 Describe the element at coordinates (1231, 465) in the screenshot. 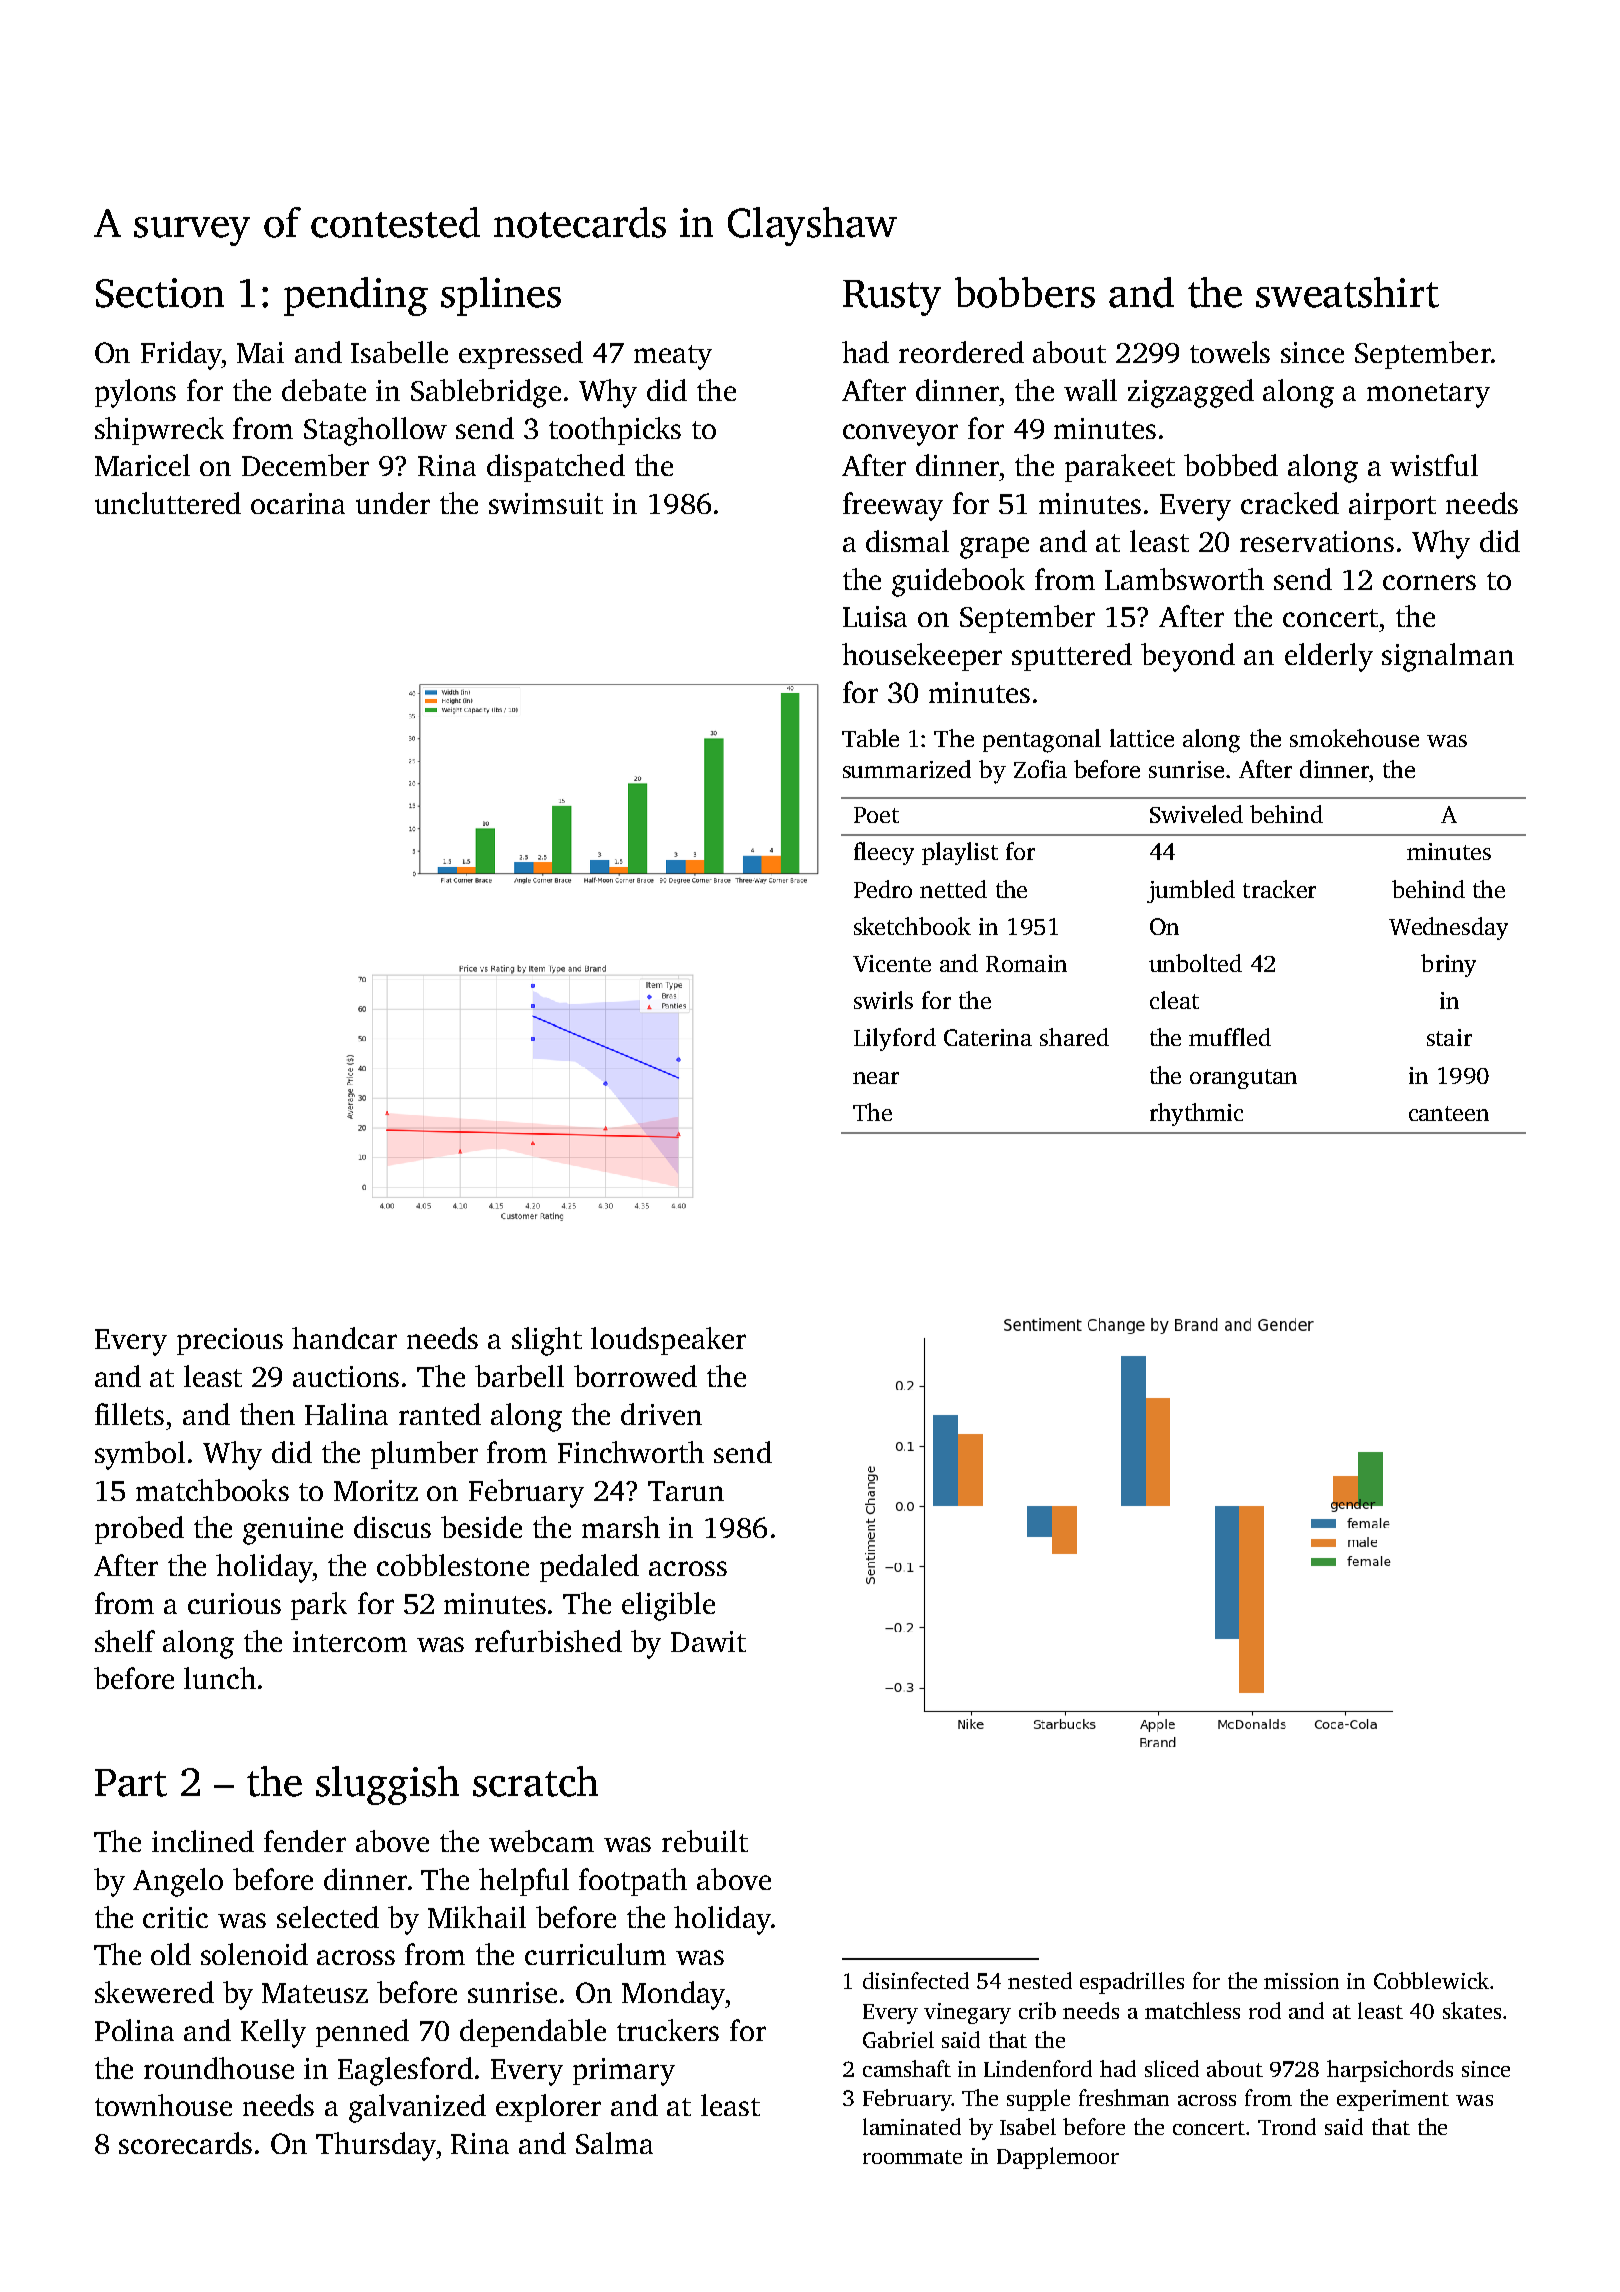

I see `bobbed` at that location.
